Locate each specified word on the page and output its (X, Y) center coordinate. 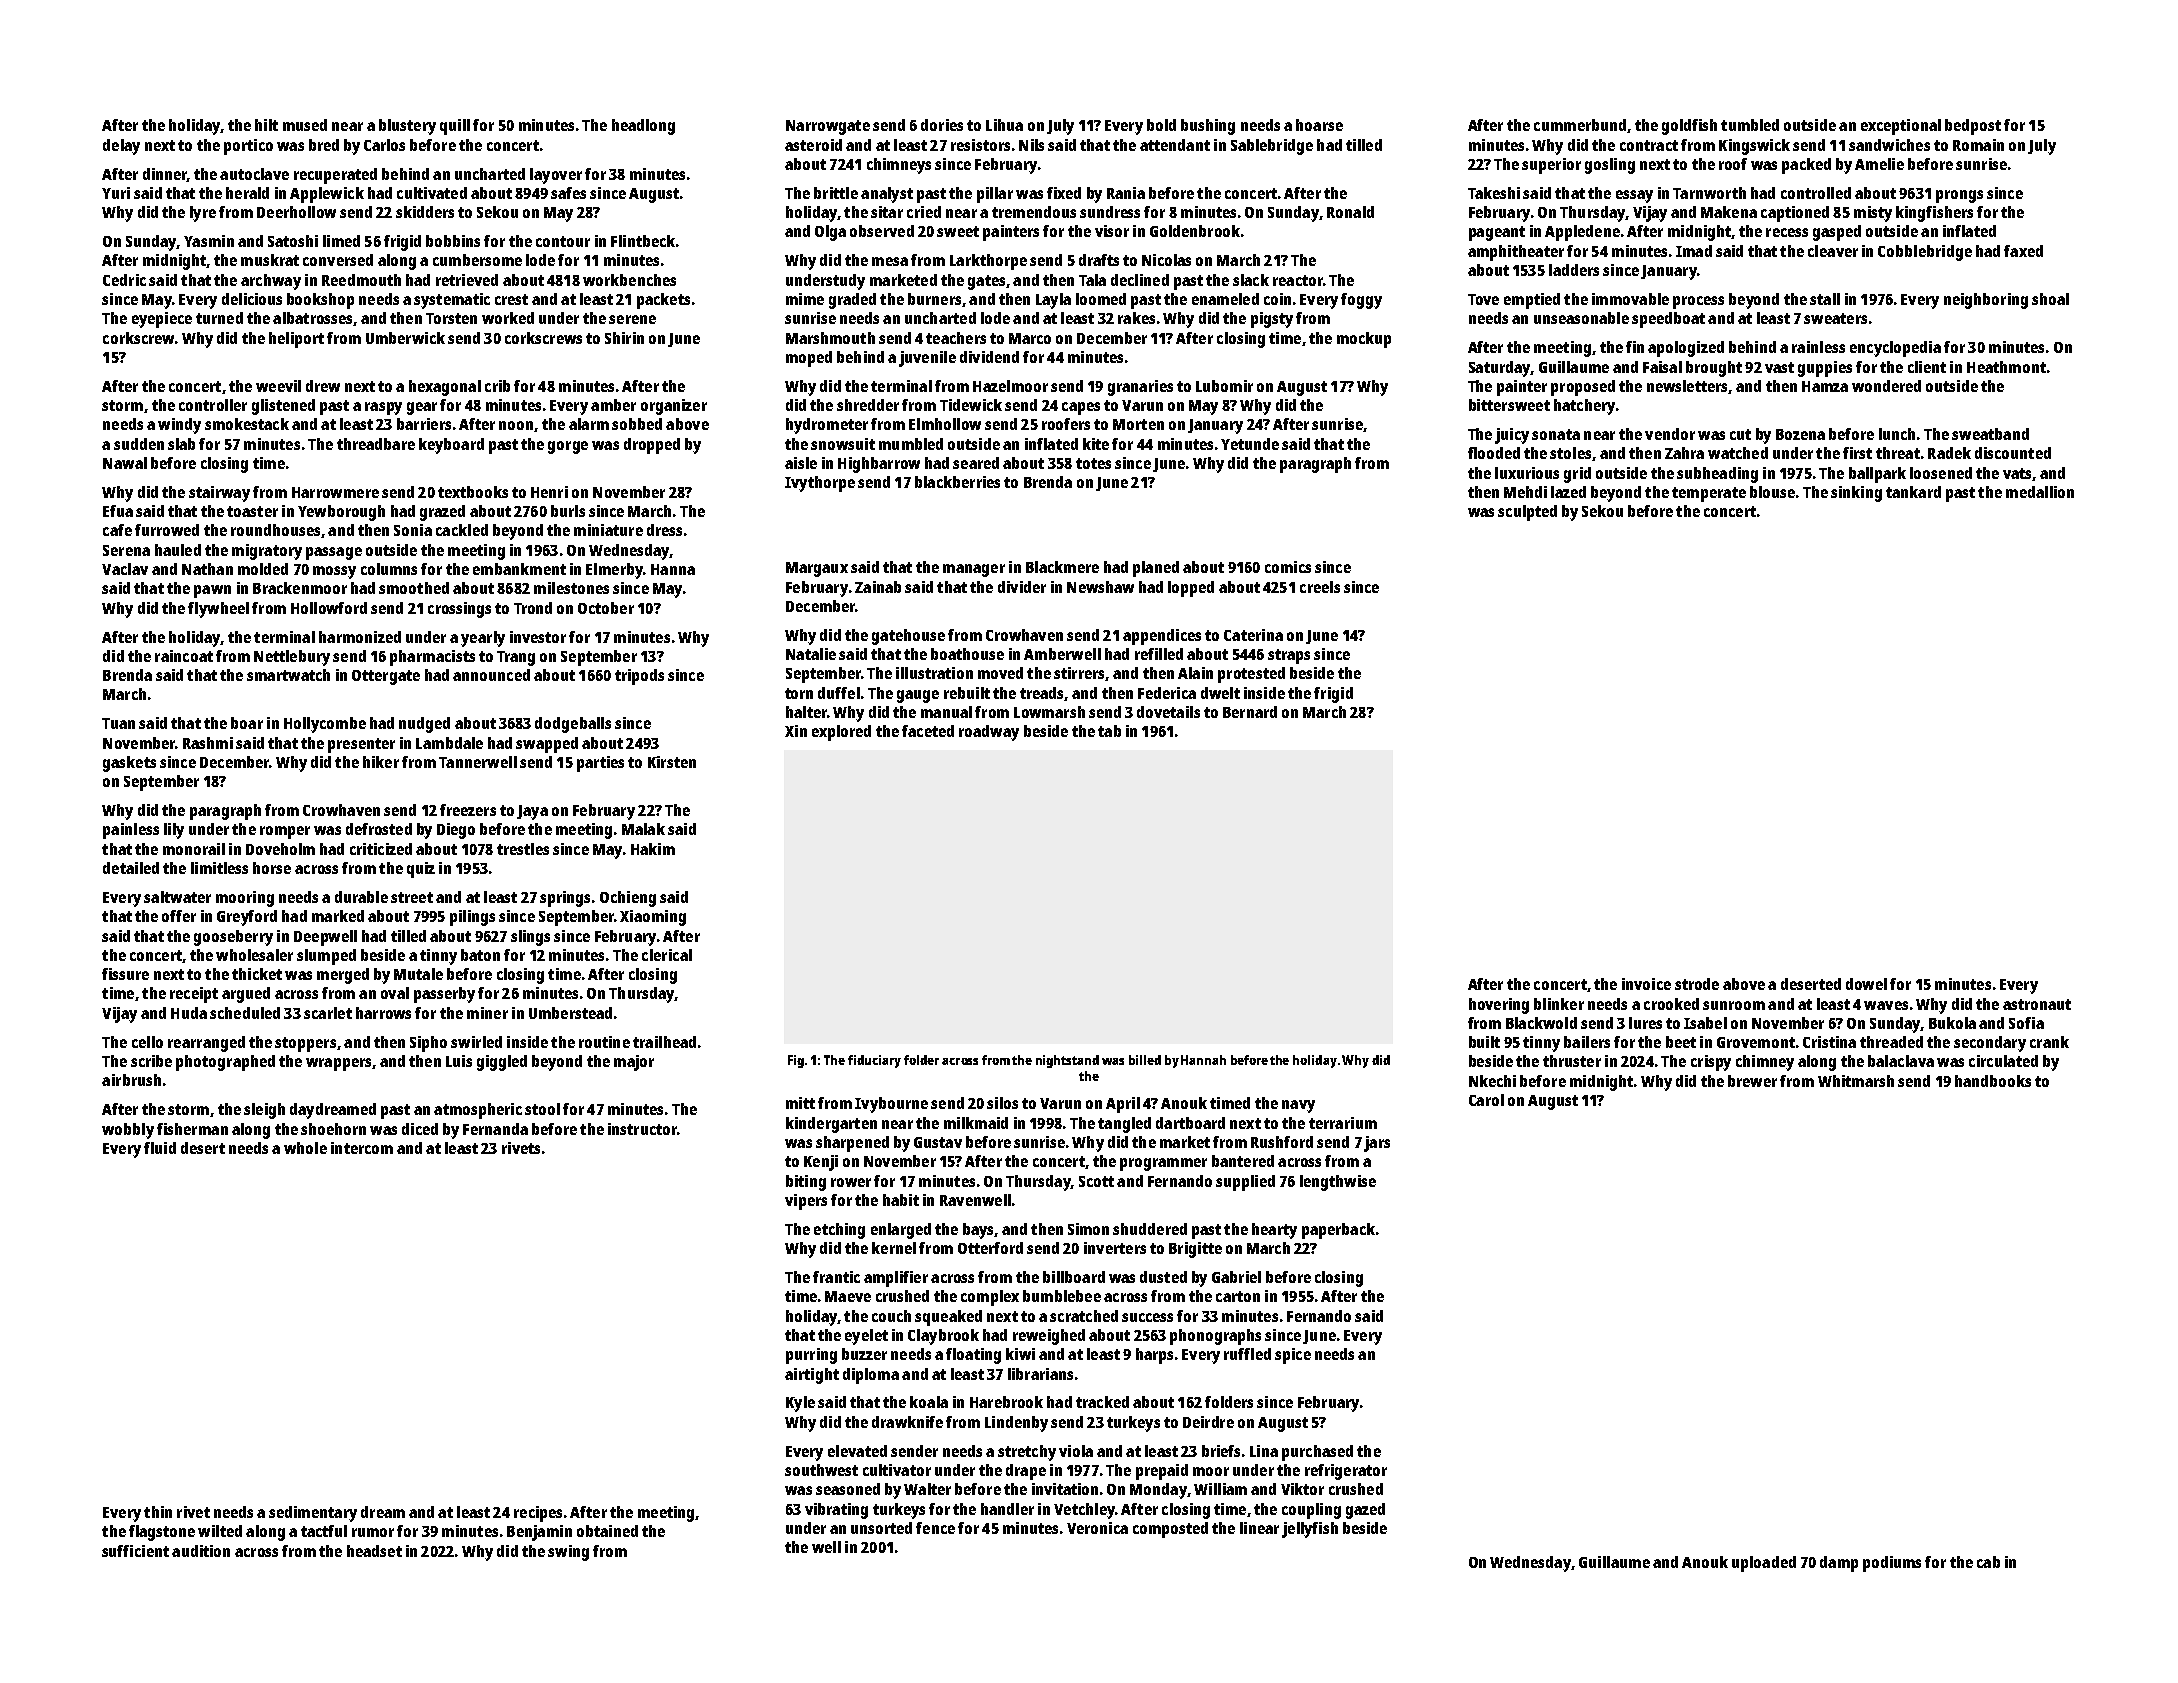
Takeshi (1494, 193)
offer (179, 916)
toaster (252, 511)
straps (1289, 656)
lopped (1191, 589)
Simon (1088, 1229)
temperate (1709, 494)
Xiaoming (653, 918)
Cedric (124, 280)
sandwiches (1889, 145)
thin (158, 1512)
